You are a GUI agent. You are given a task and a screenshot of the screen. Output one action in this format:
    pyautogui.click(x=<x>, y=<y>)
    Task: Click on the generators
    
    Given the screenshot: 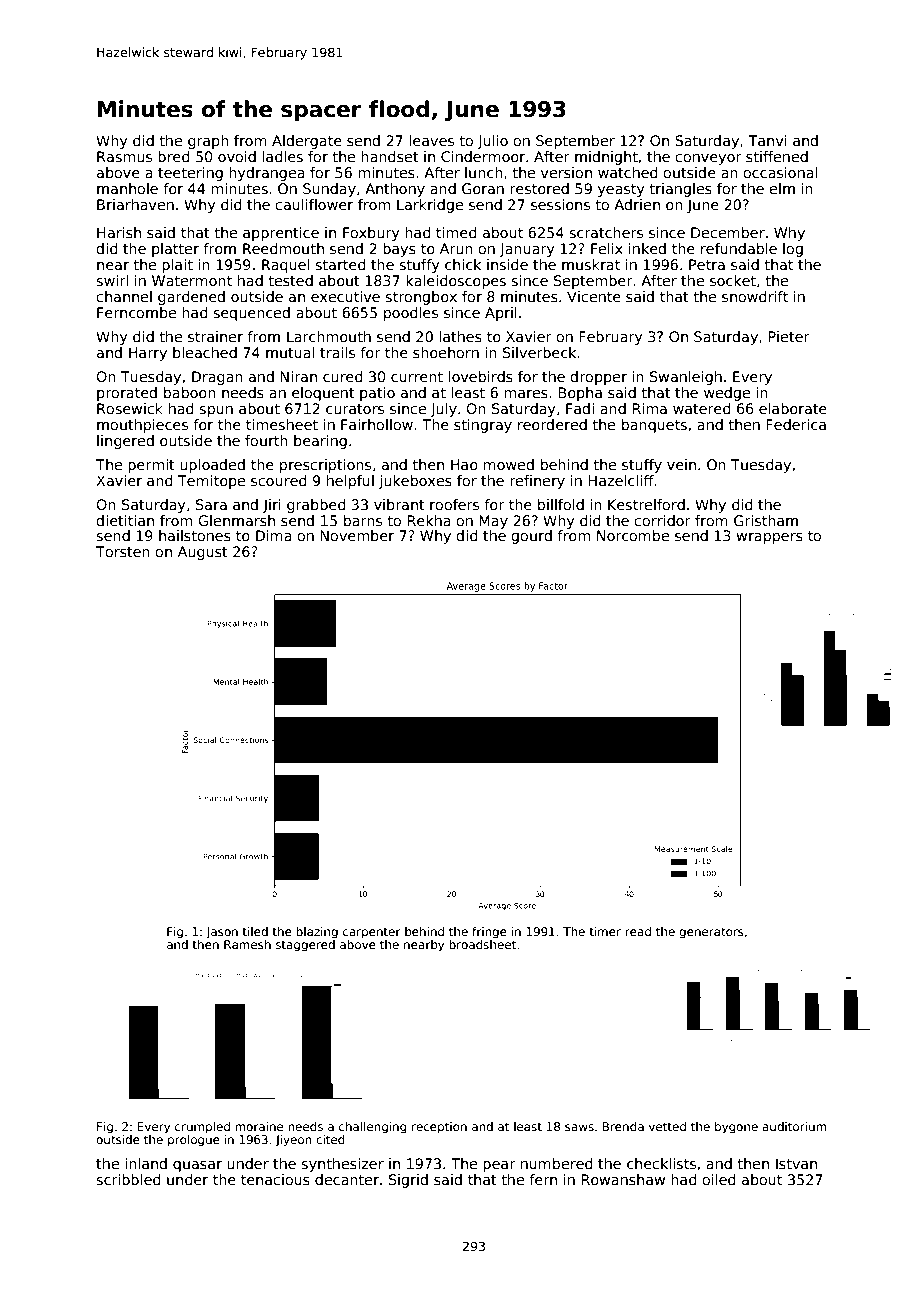 What is the action you would take?
    pyautogui.click(x=711, y=933)
